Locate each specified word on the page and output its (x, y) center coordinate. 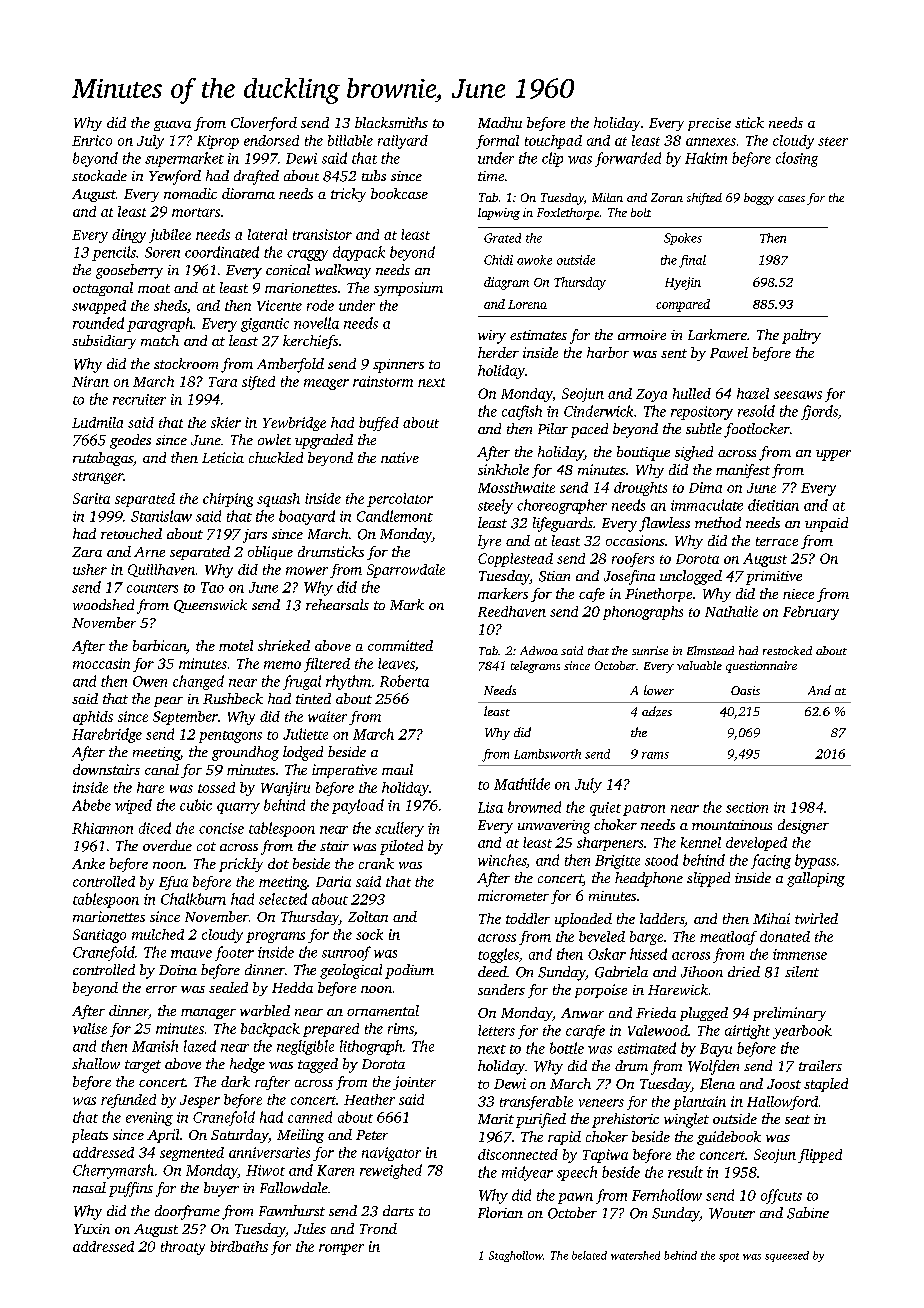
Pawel (729, 352)
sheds (170, 305)
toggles (498, 955)
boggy (759, 199)
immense (800, 954)
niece (798, 594)
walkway (343, 271)
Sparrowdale (406, 571)
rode (320, 305)
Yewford (175, 177)
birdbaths (239, 1246)
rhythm (348, 682)
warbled (265, 1010)
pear (168, 702)
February (811, 613)
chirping (228, 500)
